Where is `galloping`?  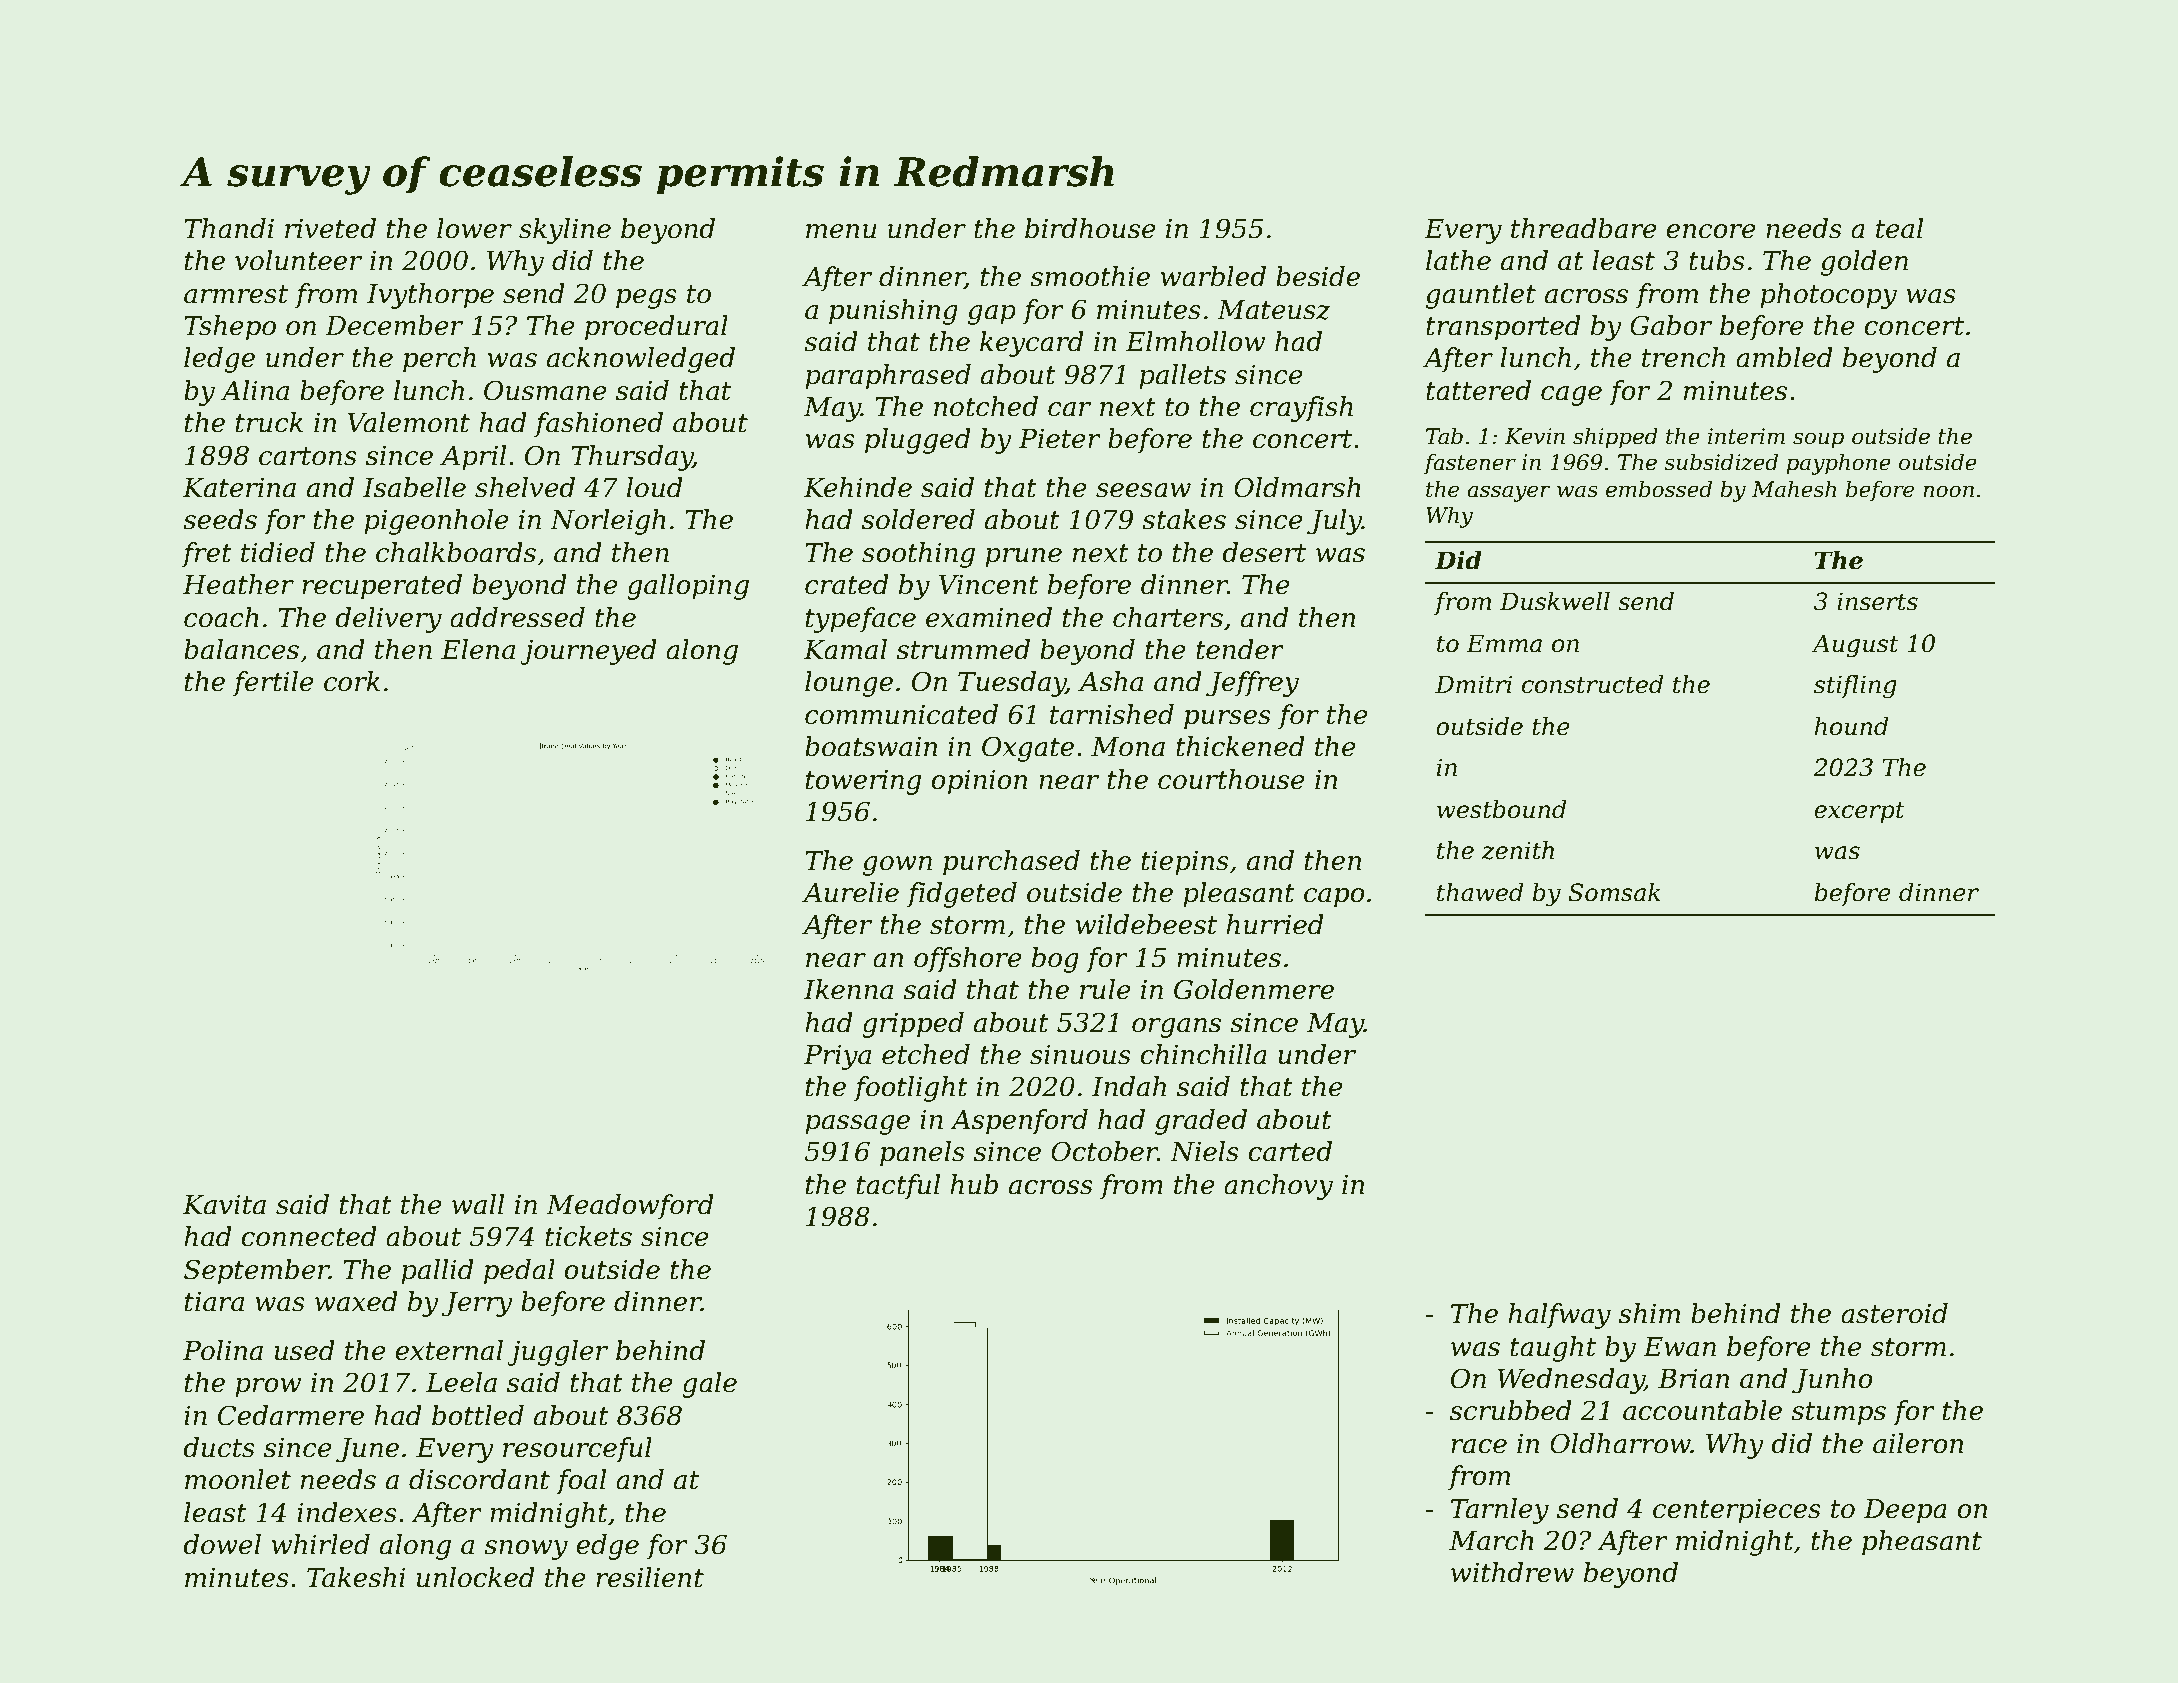 galloping is located at coordinates (688, 587).
